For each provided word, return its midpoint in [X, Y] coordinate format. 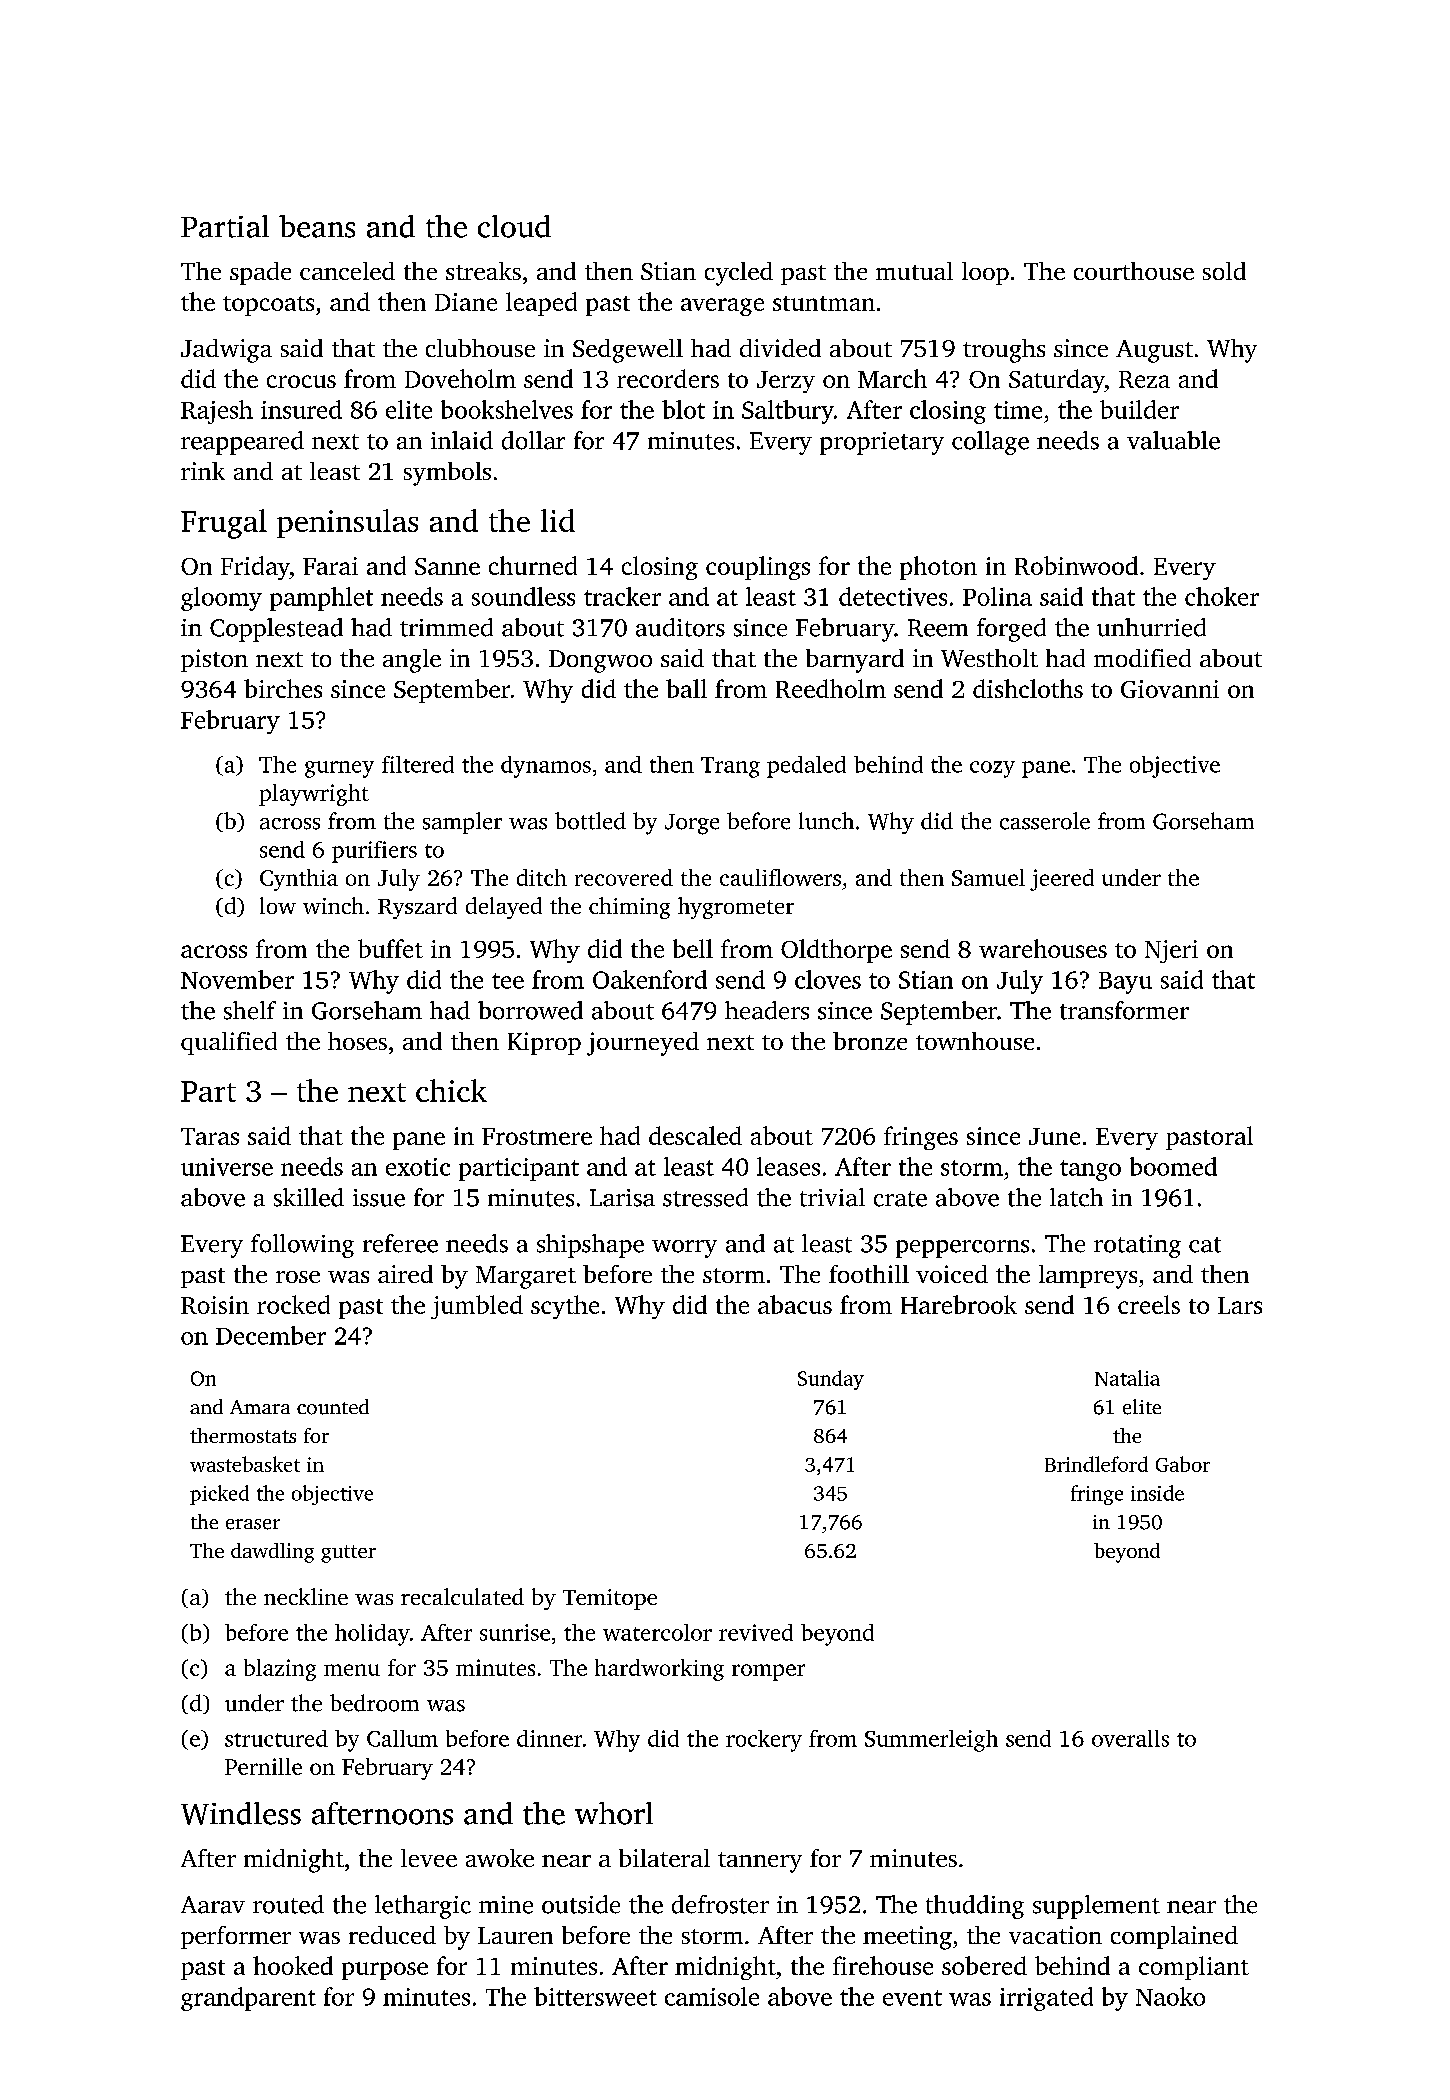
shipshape [590, 1246]
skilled [309, 1197]
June [1054, 1136]
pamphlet [321, 599]
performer [236, 1937]
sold [1224, 271]
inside [1157, 1493]
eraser [253, 1524]
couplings [758, 568]
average [722, 307]
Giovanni [1170, 689]
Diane [466, 302]
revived [756, 1632]
